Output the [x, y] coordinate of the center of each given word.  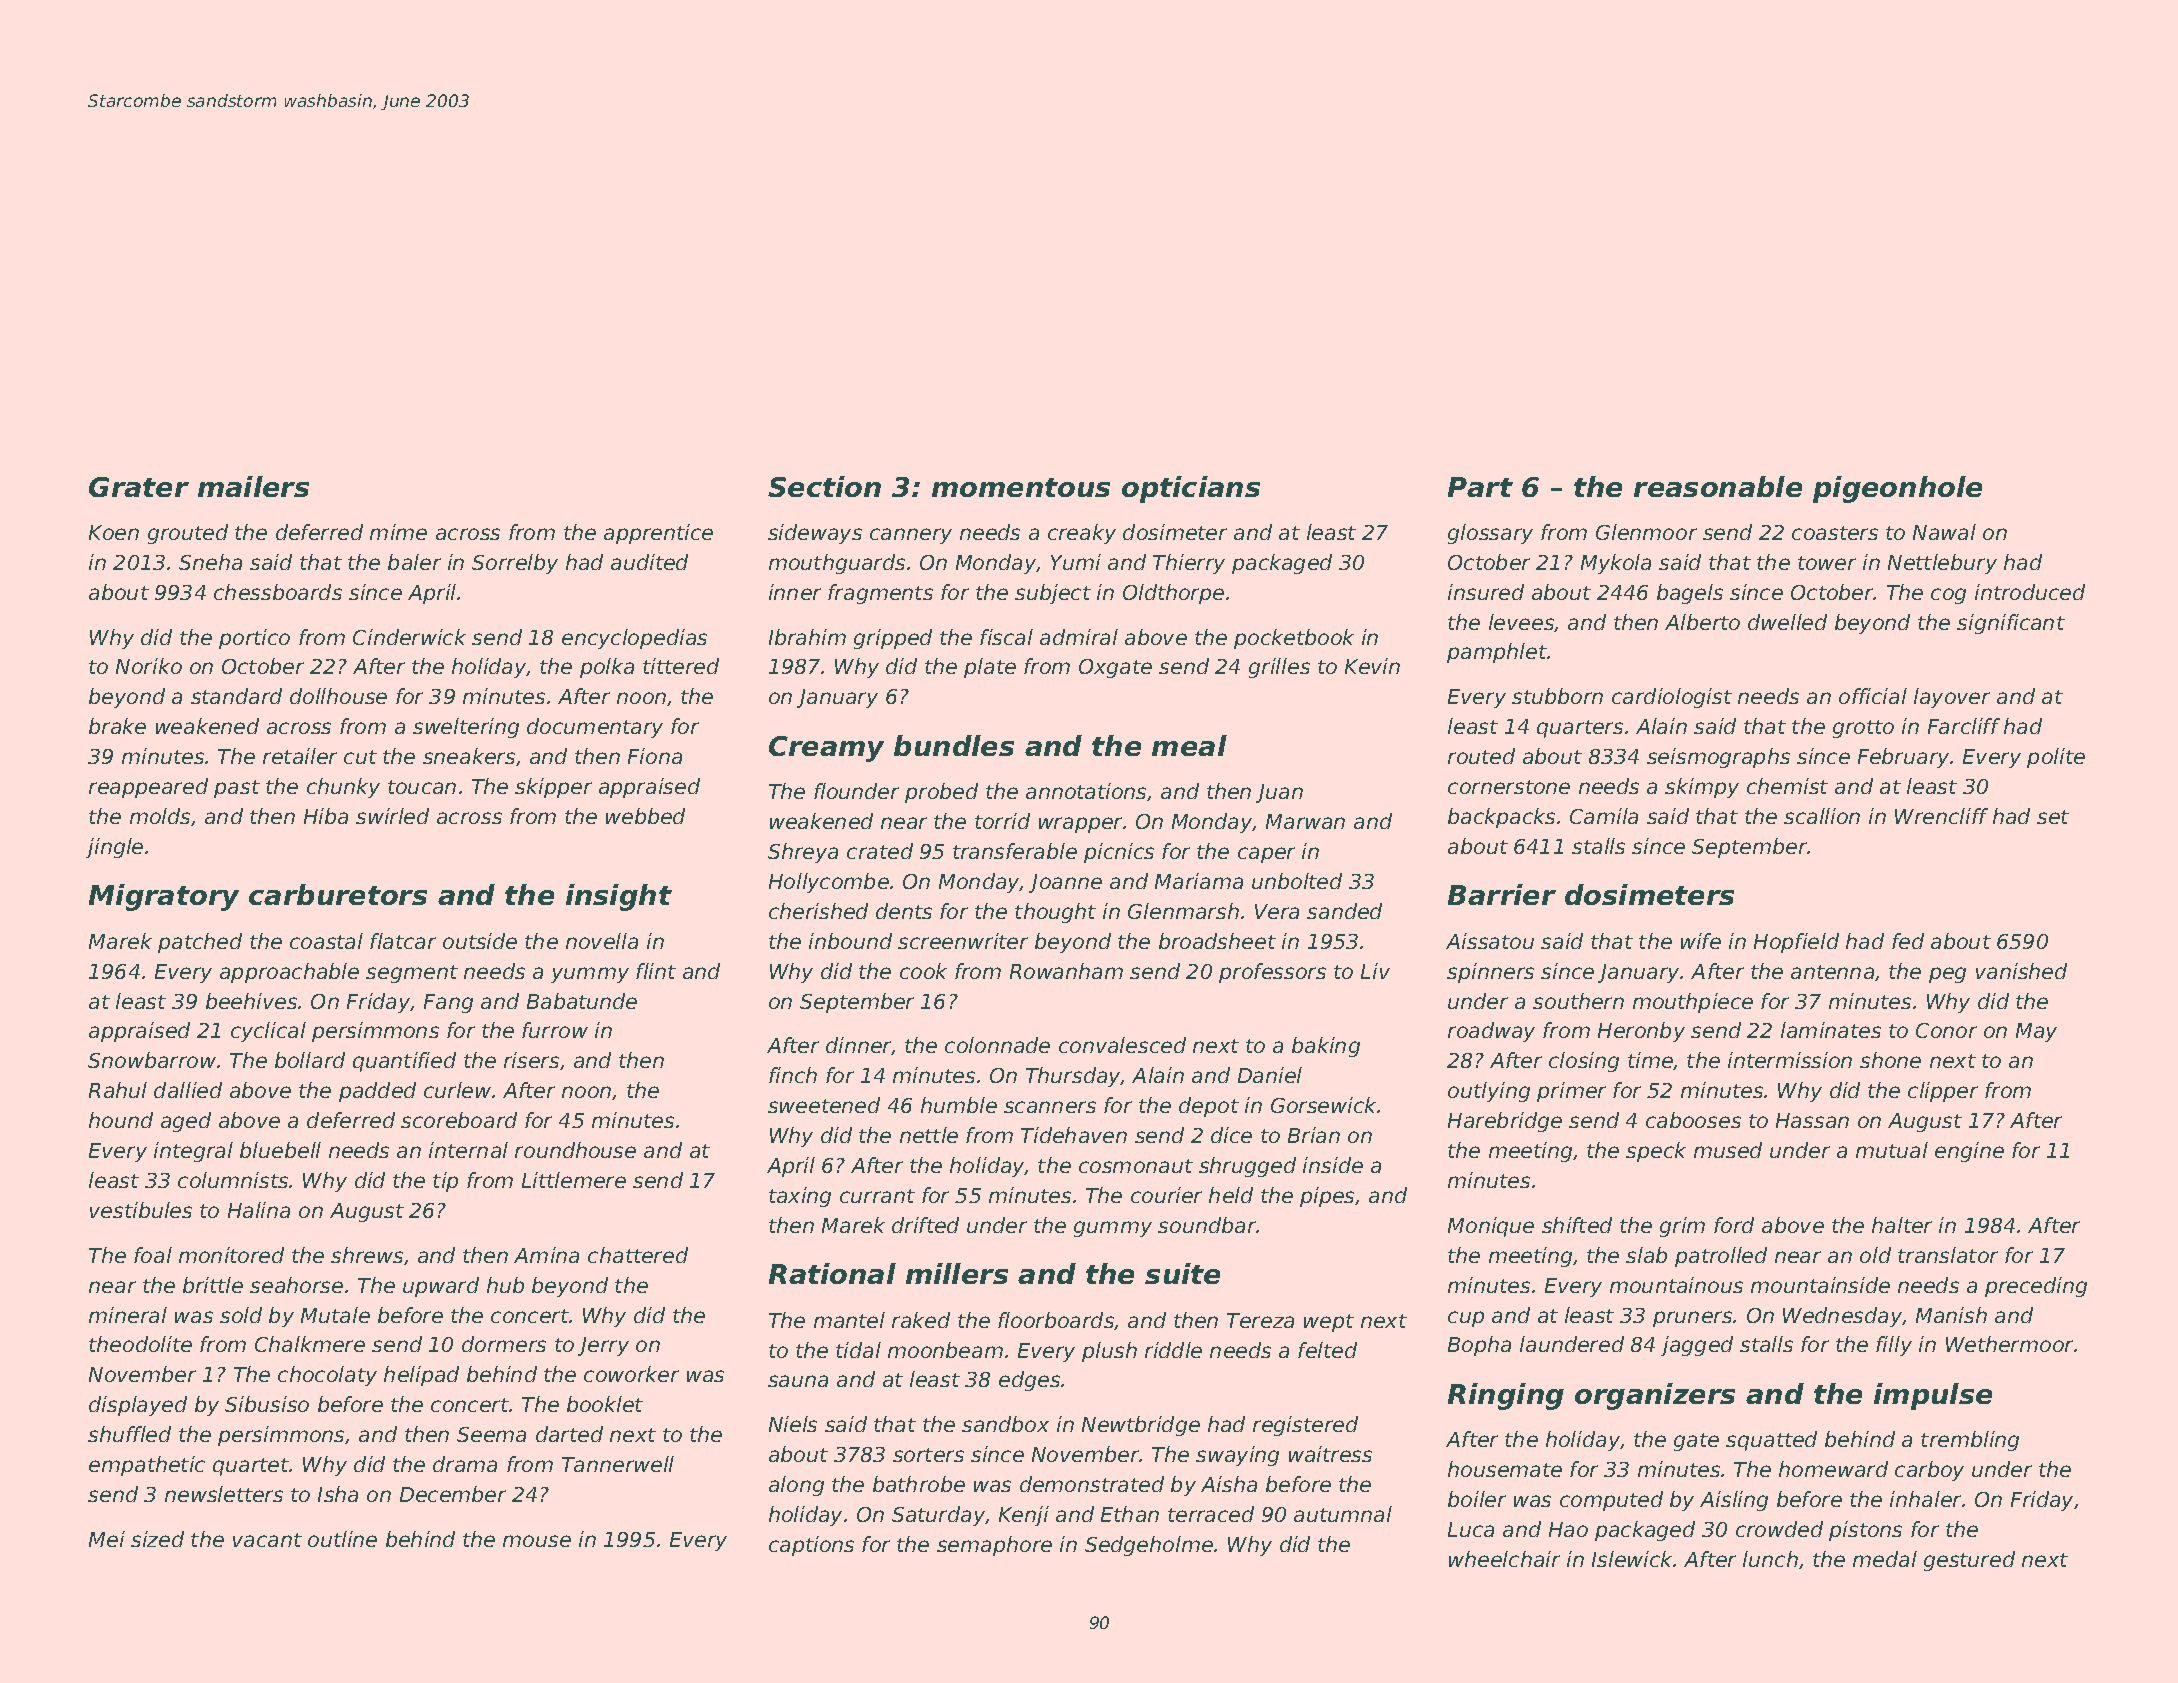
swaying [1237, 1456]
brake [117, 726]
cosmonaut [1136, 1166]
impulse [1933, 1396]
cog [1948, 596]
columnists [233, 1180]
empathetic [147, 1466]
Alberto [1702, 622]
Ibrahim [807, 637]
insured [1486, 592]
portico [254, 639]
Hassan [1812, 1120]
